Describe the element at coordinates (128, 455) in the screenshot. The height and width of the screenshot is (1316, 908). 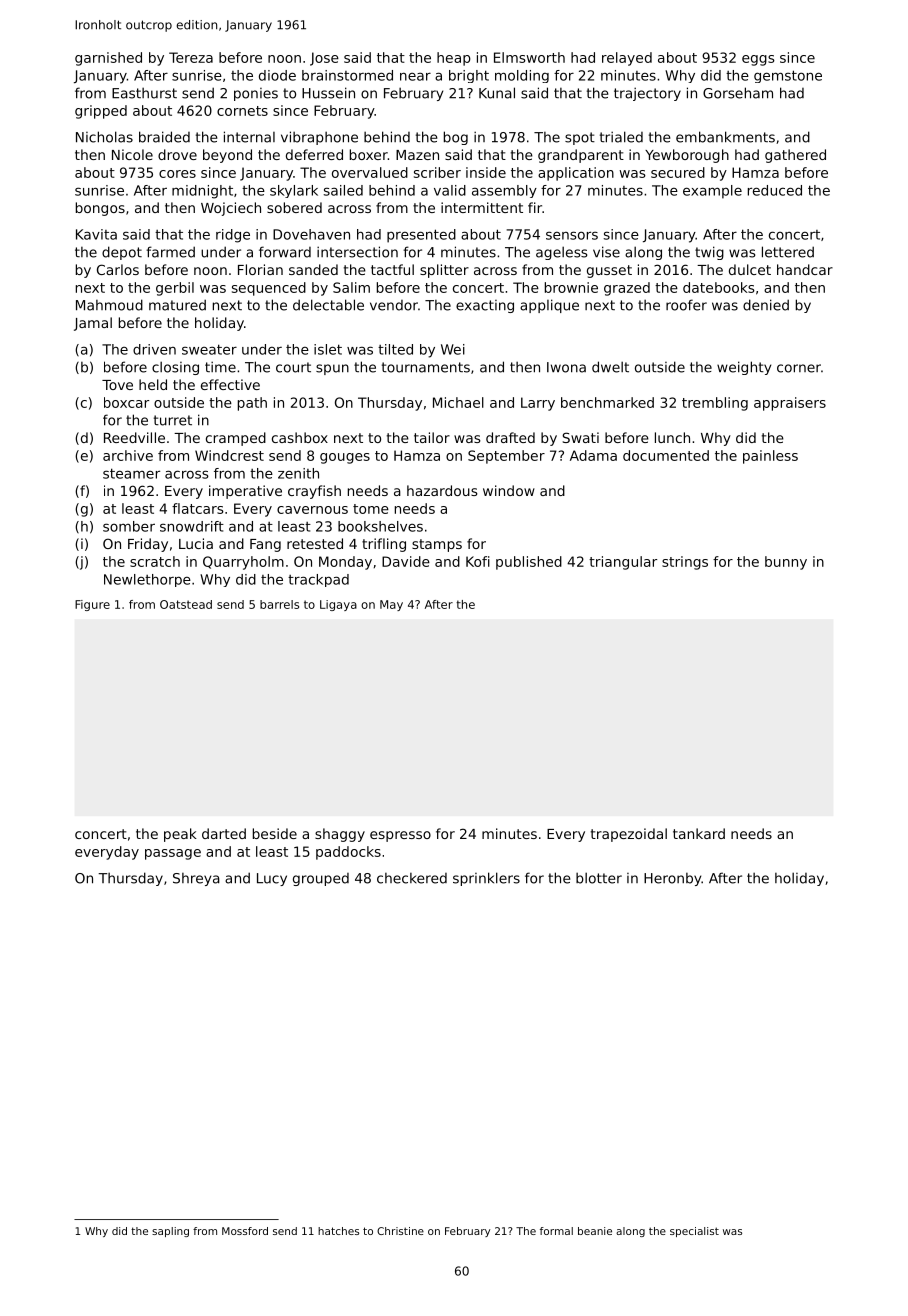
I see `archive` at that location.
